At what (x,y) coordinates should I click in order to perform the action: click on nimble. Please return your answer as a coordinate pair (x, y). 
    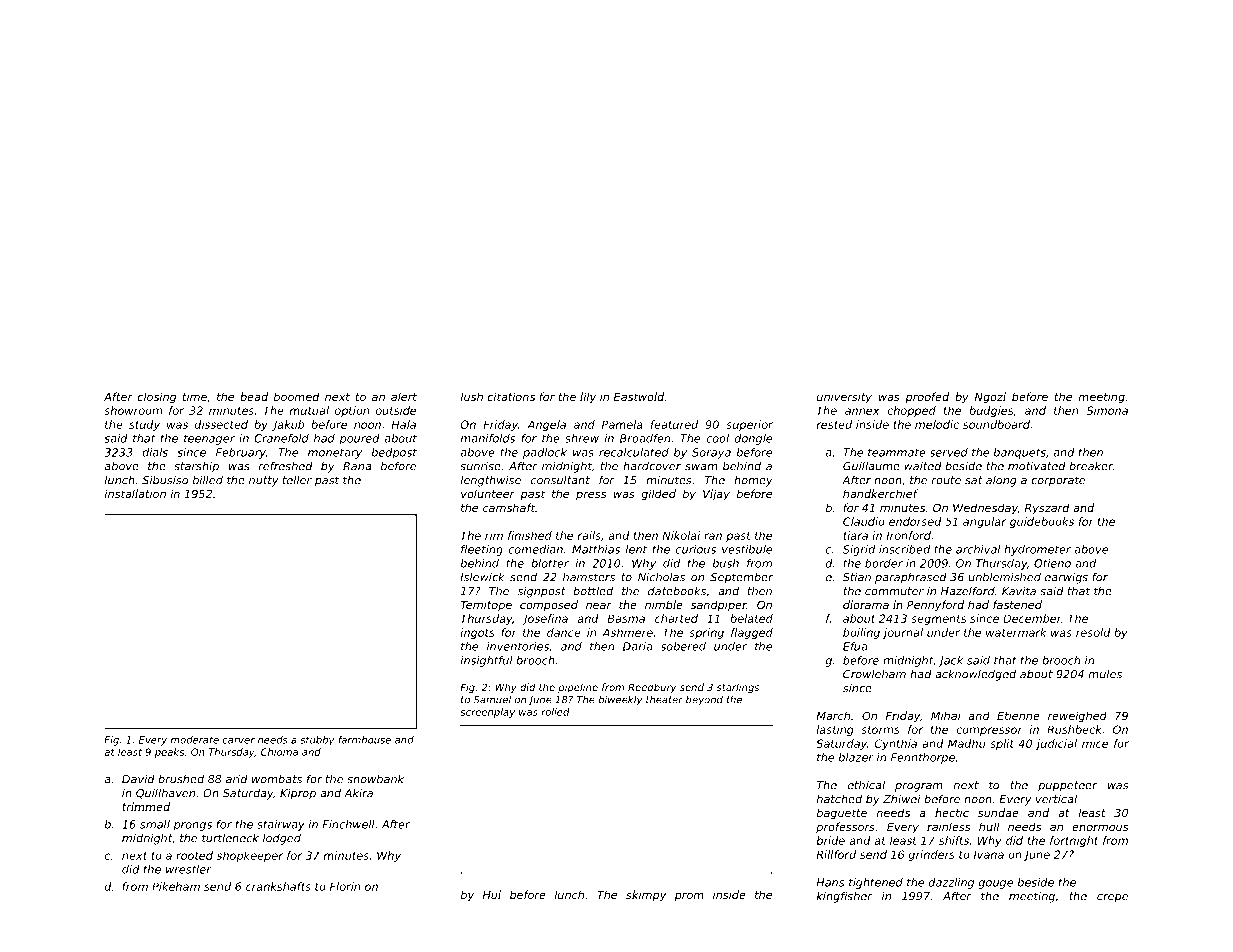
    Looking at the image, I should click on (664, 604).
